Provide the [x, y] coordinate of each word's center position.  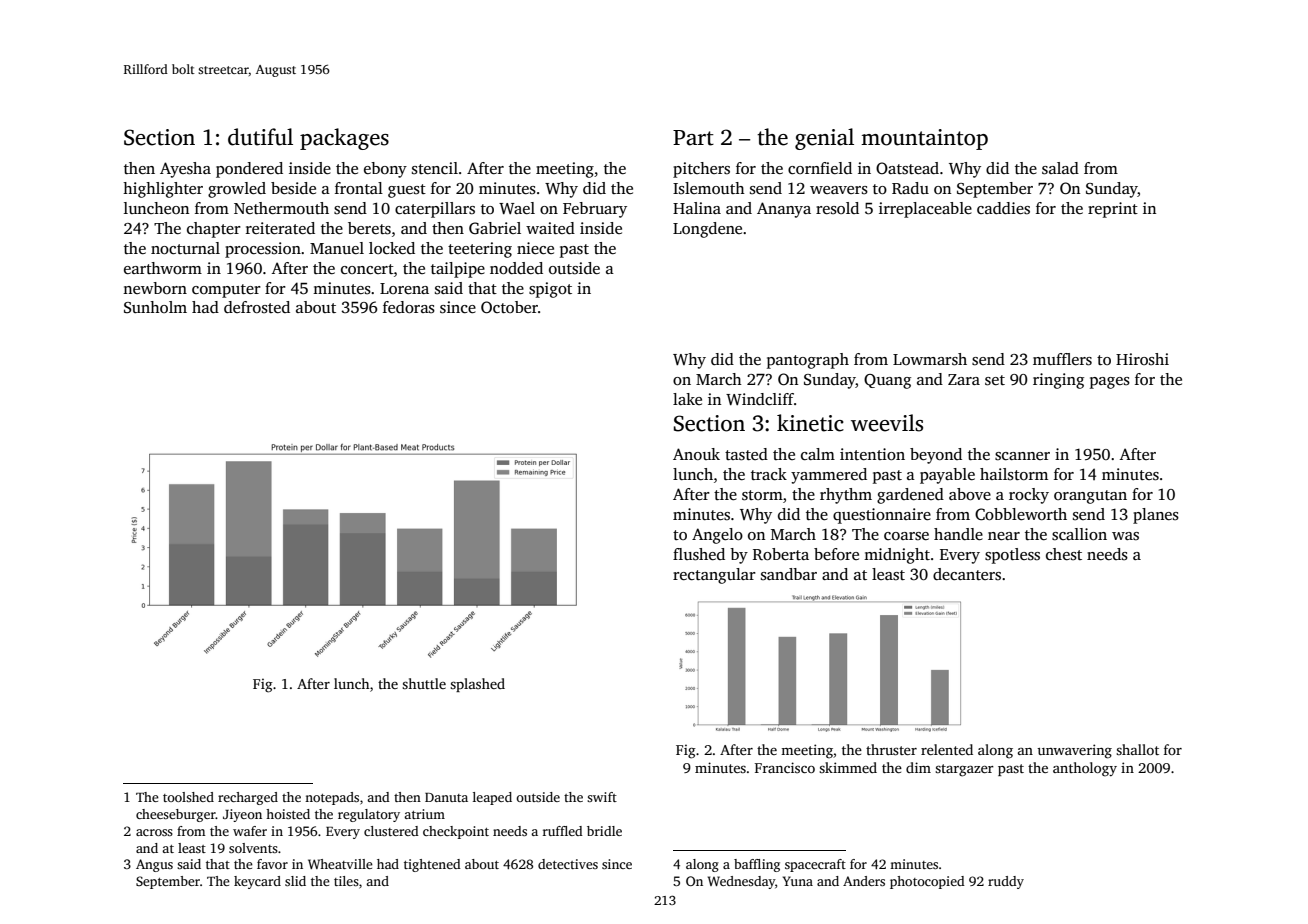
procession [263, 250]
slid [295, 881]
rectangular [714, 576]
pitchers [701, 170]
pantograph [808, 361]
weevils [887, 423]
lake [687, 399]
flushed [699, 554]
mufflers [1062, 359]
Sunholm [155, 307]
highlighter [163, 190]
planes [1156, 516]
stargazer [964, 770]
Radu [910, 188]
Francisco [785, 767]
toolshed [188, 797]
